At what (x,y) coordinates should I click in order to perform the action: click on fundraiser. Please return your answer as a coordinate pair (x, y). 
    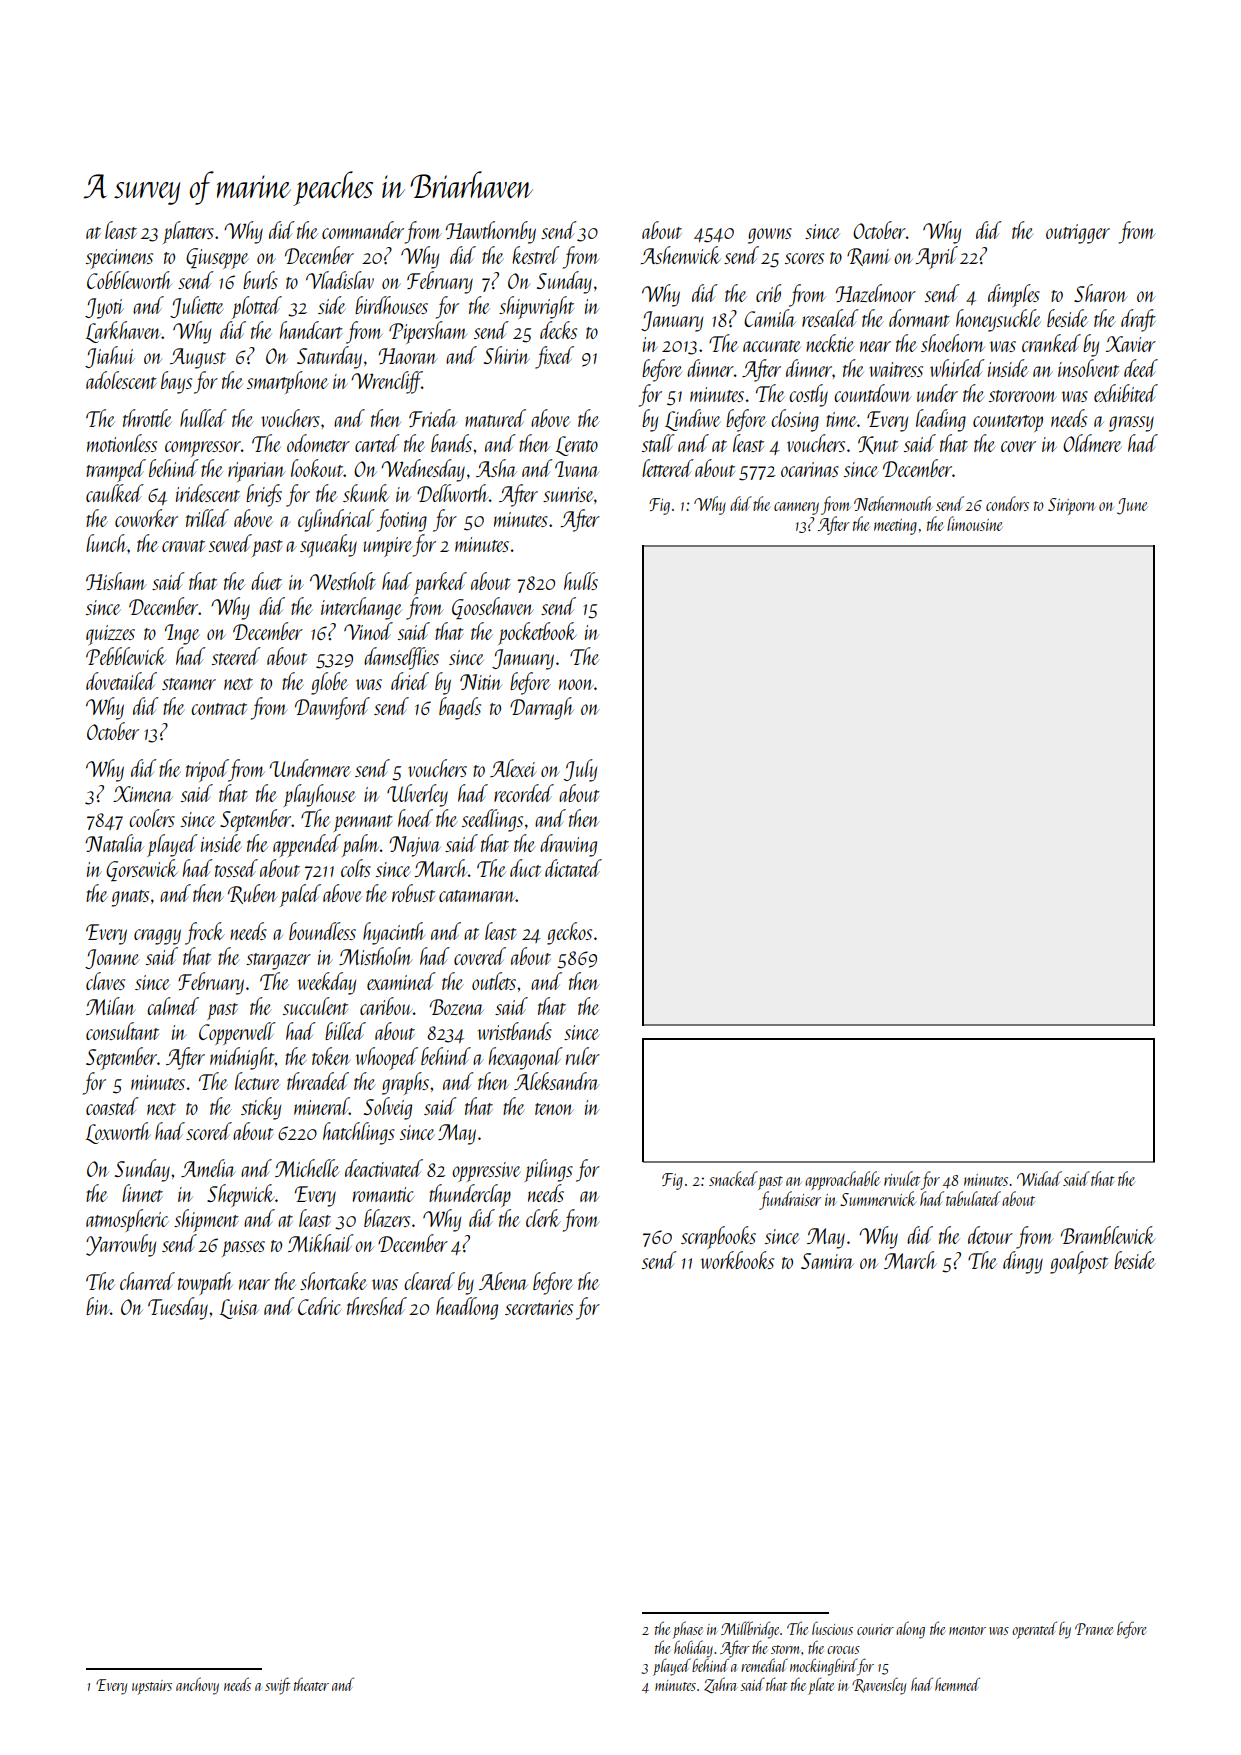
    Looking at the image, I should click on (790, 1200).
